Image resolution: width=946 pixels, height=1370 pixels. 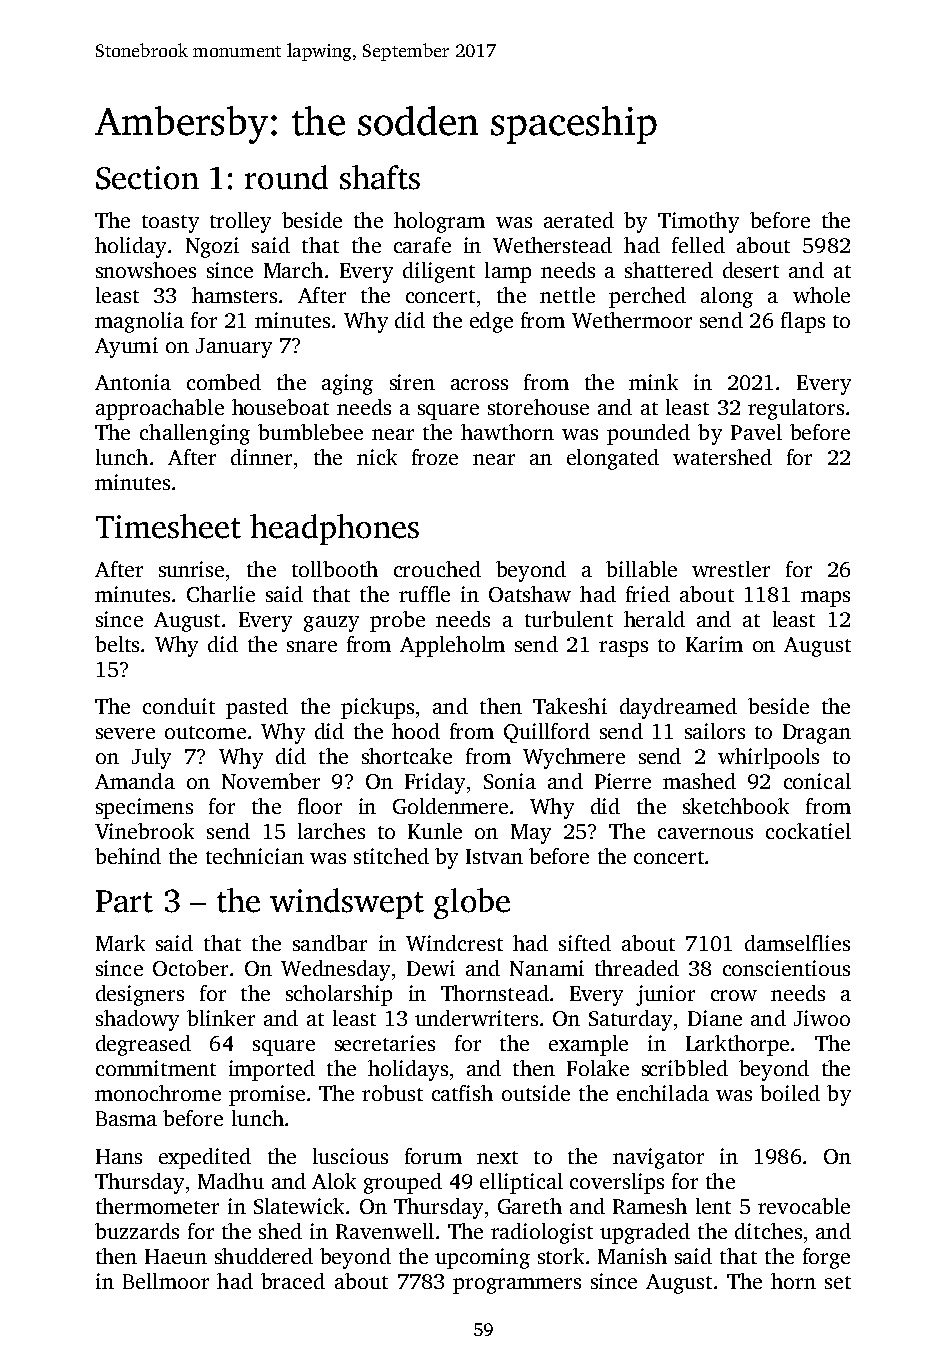 I want to click on carafe, so click(x=422, y=245).
